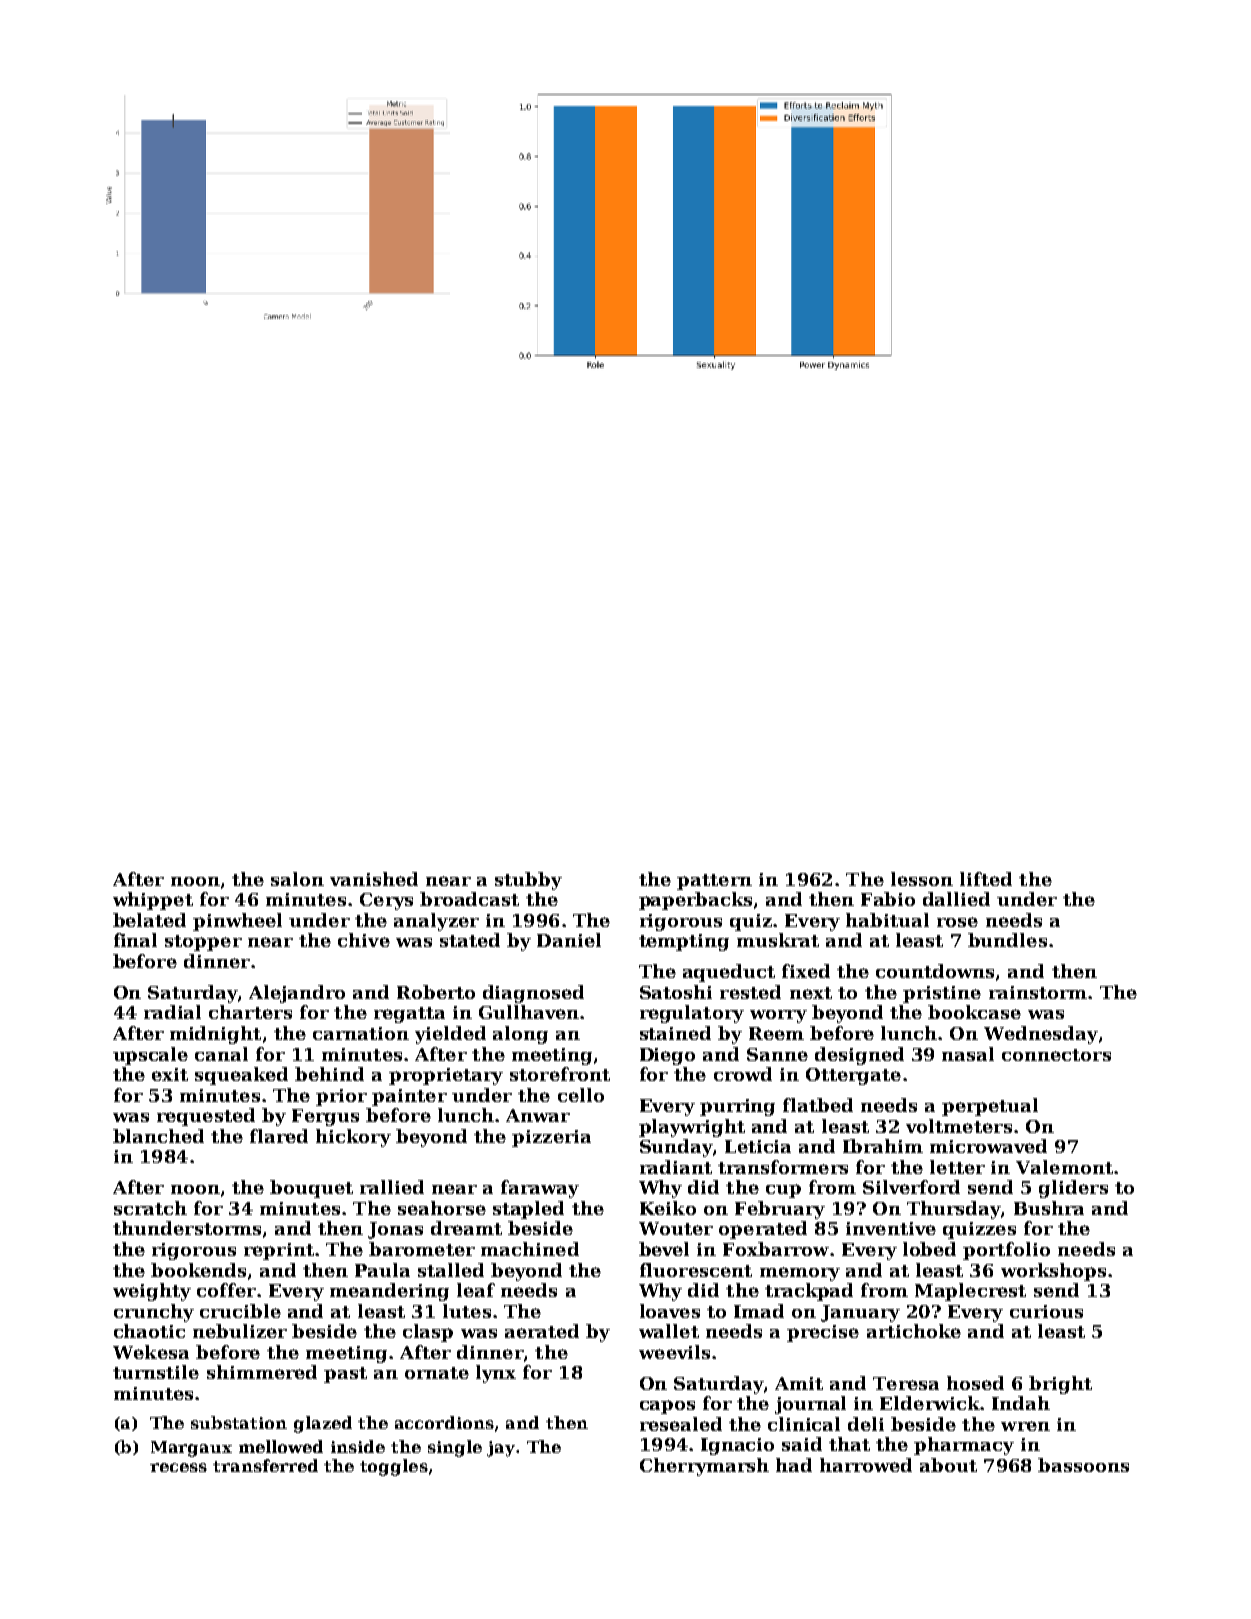 The height and width of the screenshot is (1619, 1251). Describe the element at coordinates (794, 1465) in the screenshot. I see `had` at that location.
